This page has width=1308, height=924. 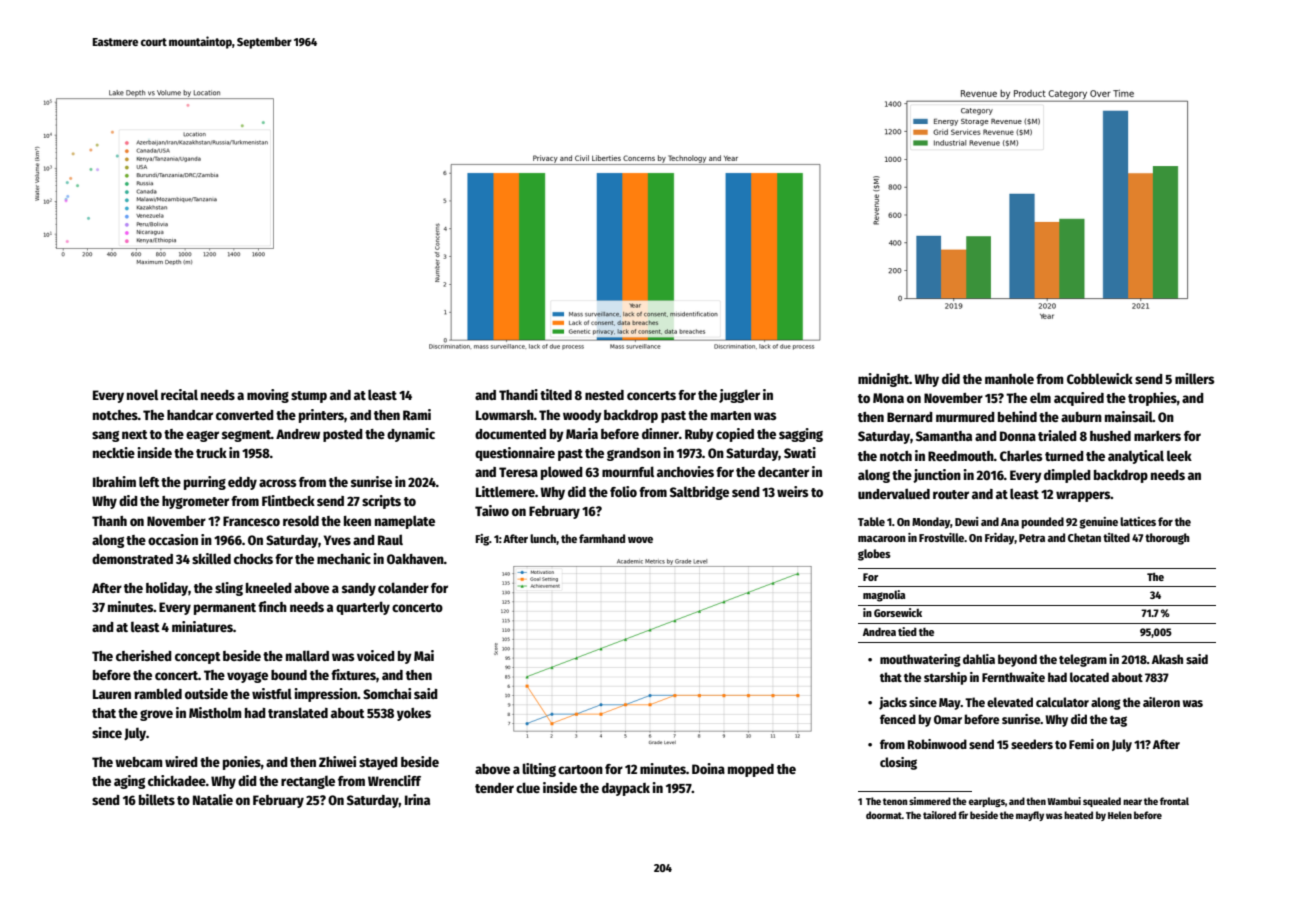 I want to click on sandy, so click(x=359, y=589).
